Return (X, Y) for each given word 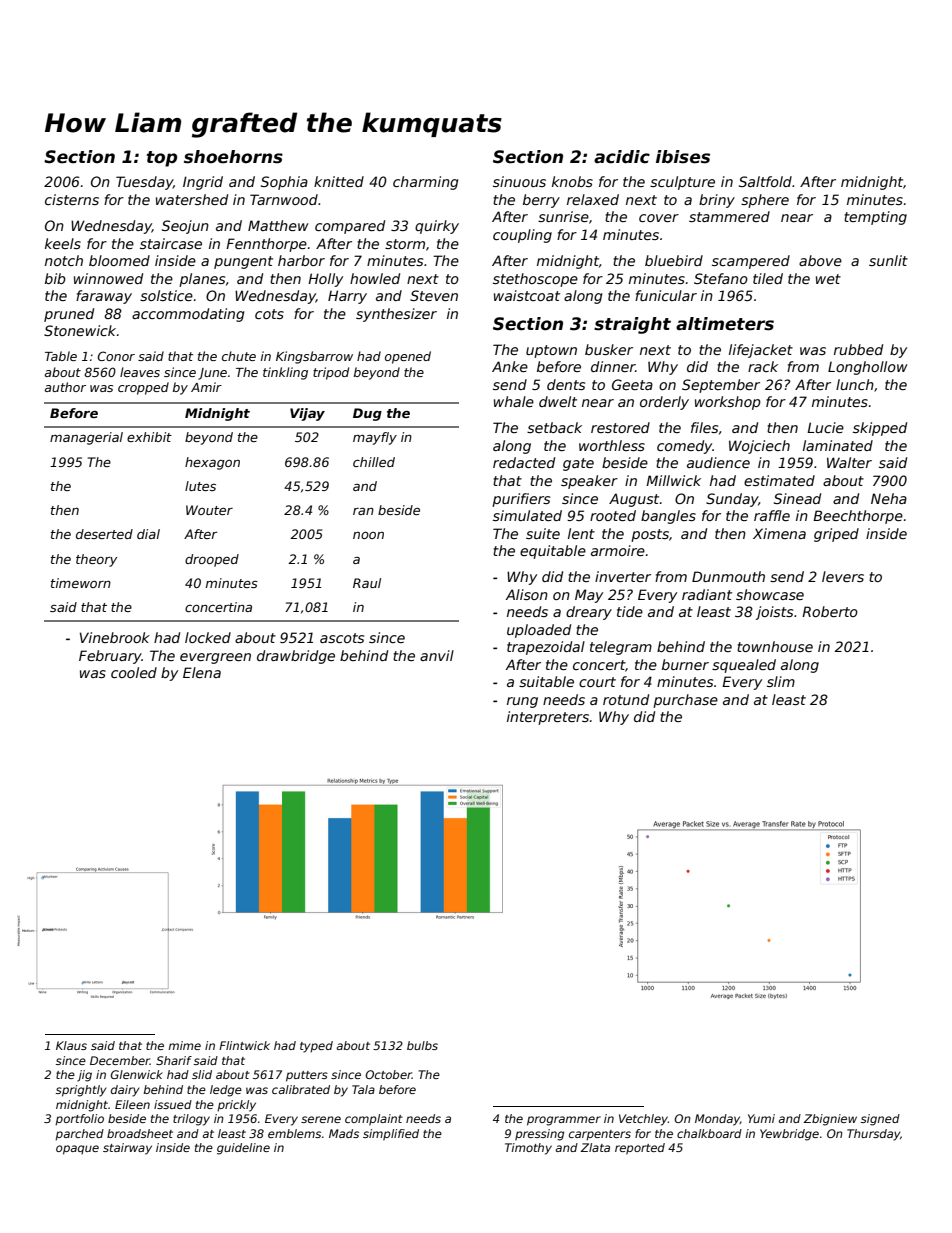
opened (408, 357)
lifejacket (761, 351)
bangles (668, 517)
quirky (437, 227)
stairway (127, 1149)
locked (208, 637)
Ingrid (203, 183)
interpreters (548, 718)
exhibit (149, 437)
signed (880, 1120)
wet (828, 279)
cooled (134, 672)
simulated (527, 515)
